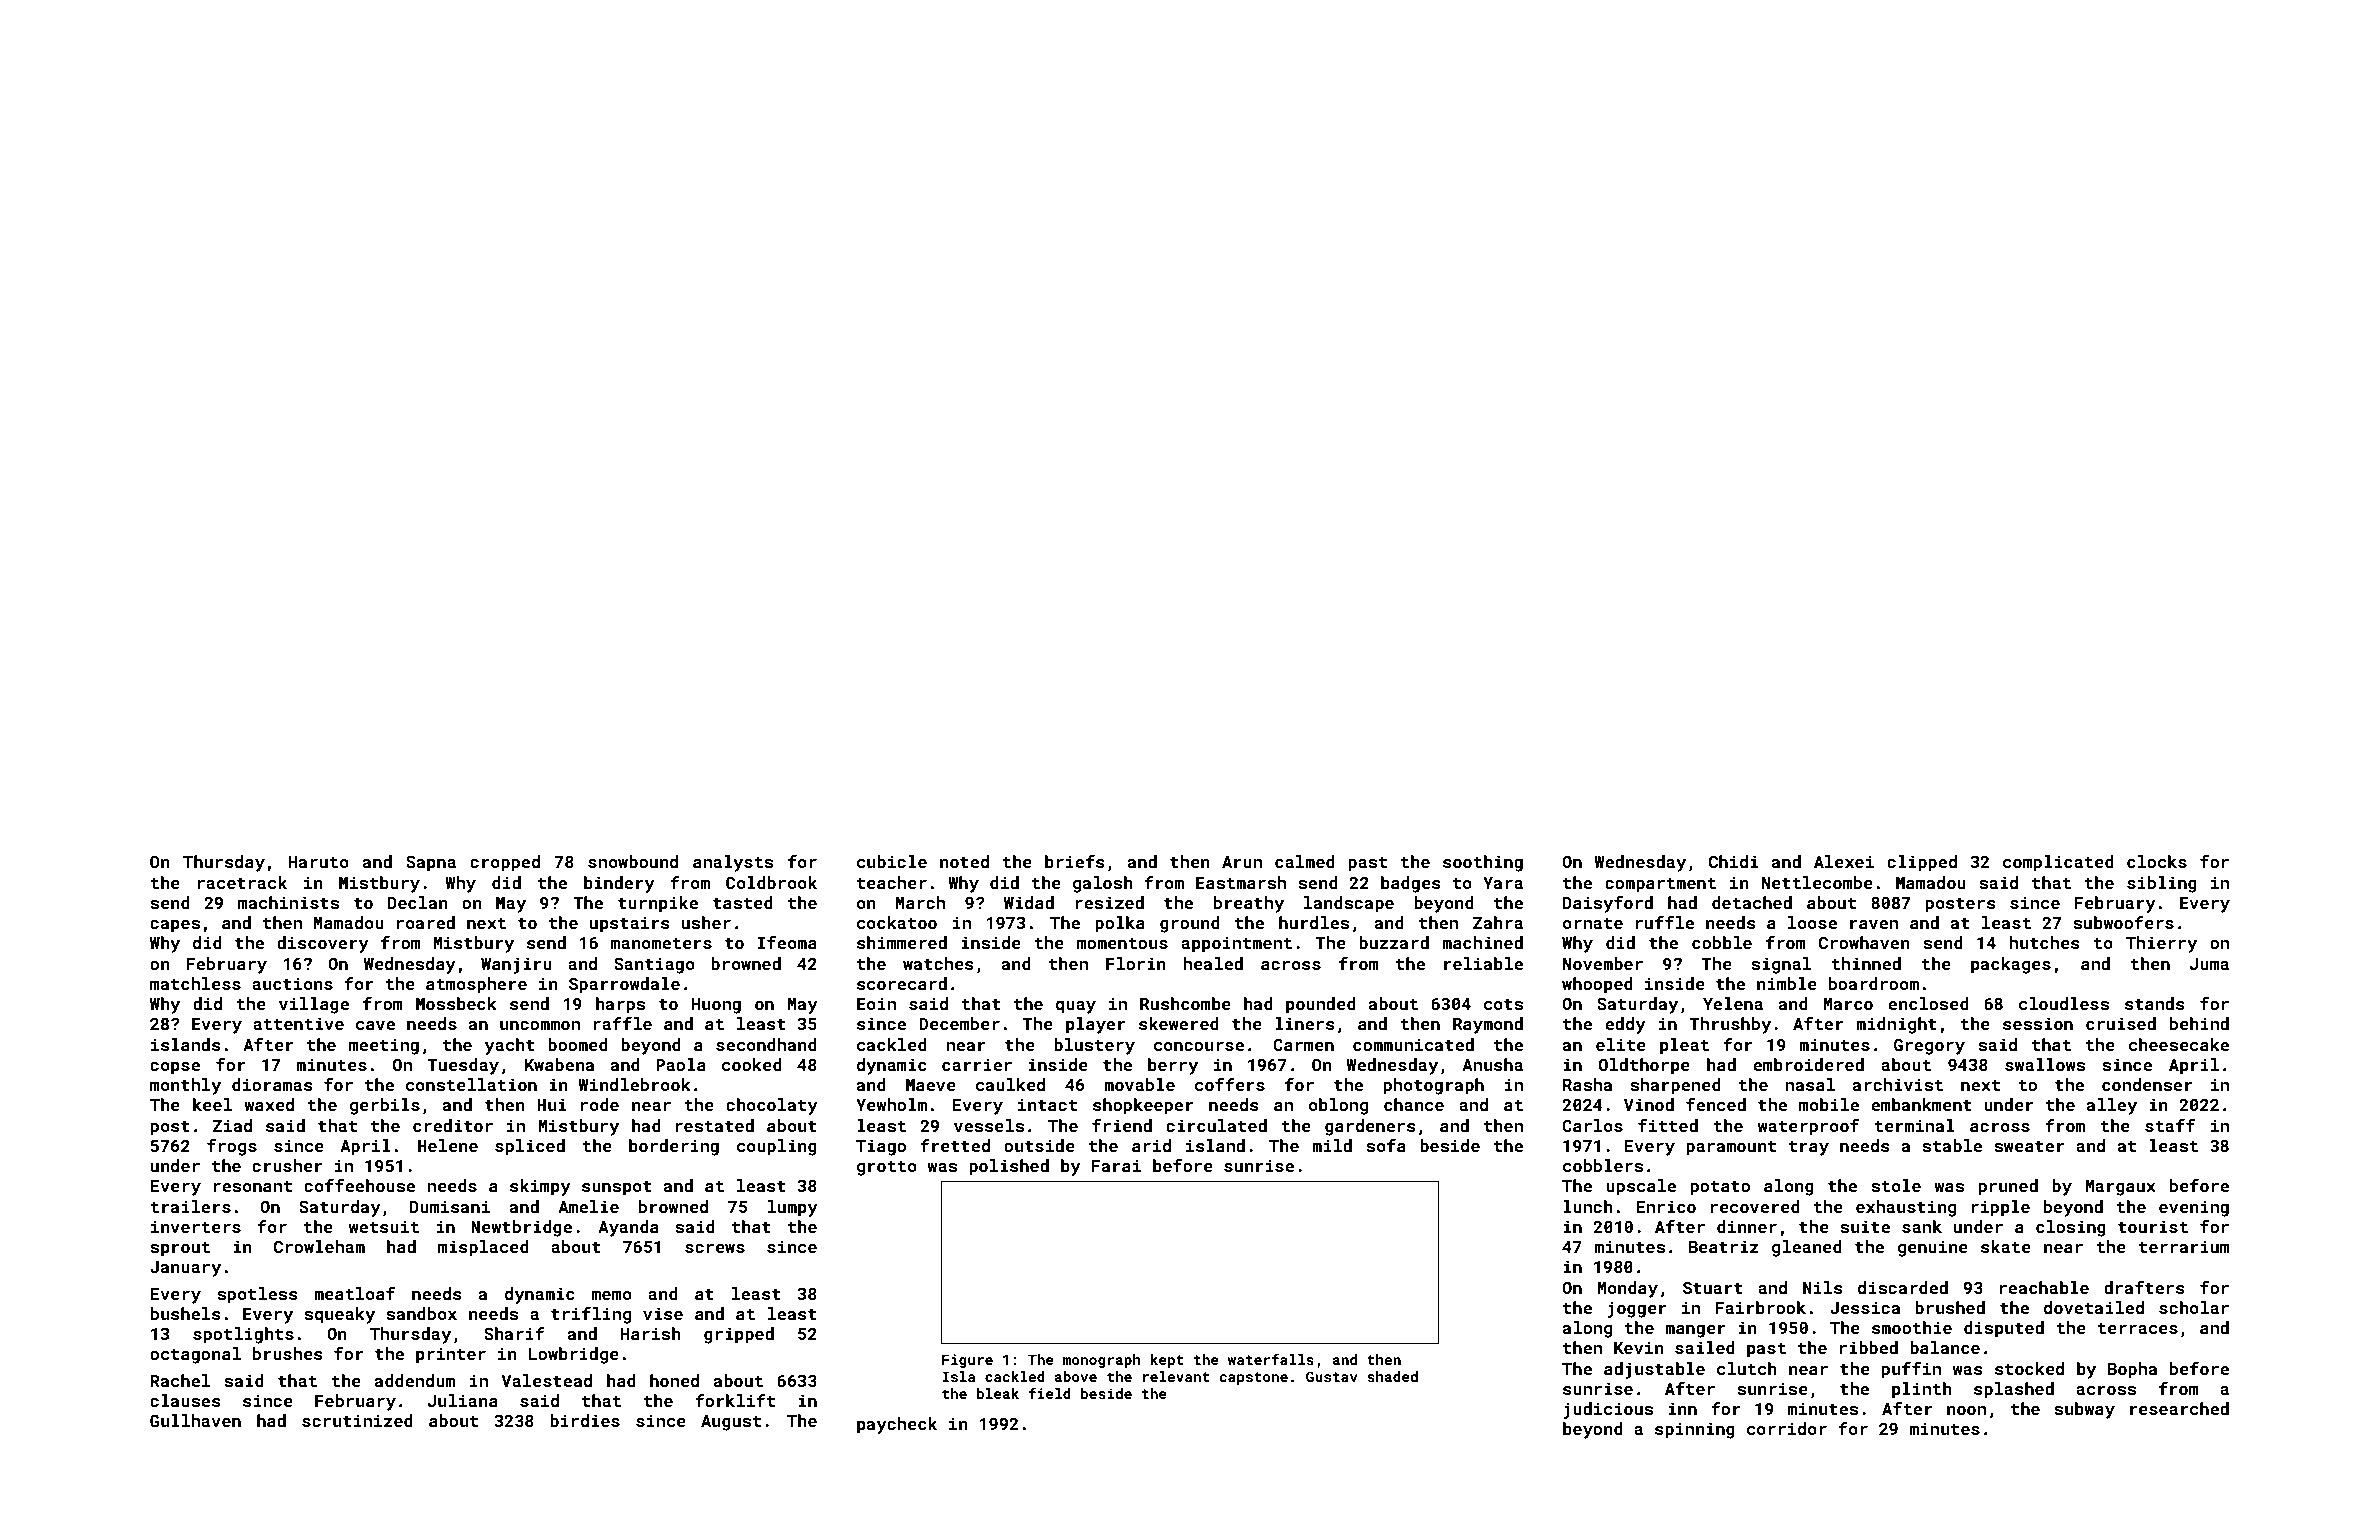  Describe the element at coordinates (1733, 861) in the document. I see `Chidi` at that location.
